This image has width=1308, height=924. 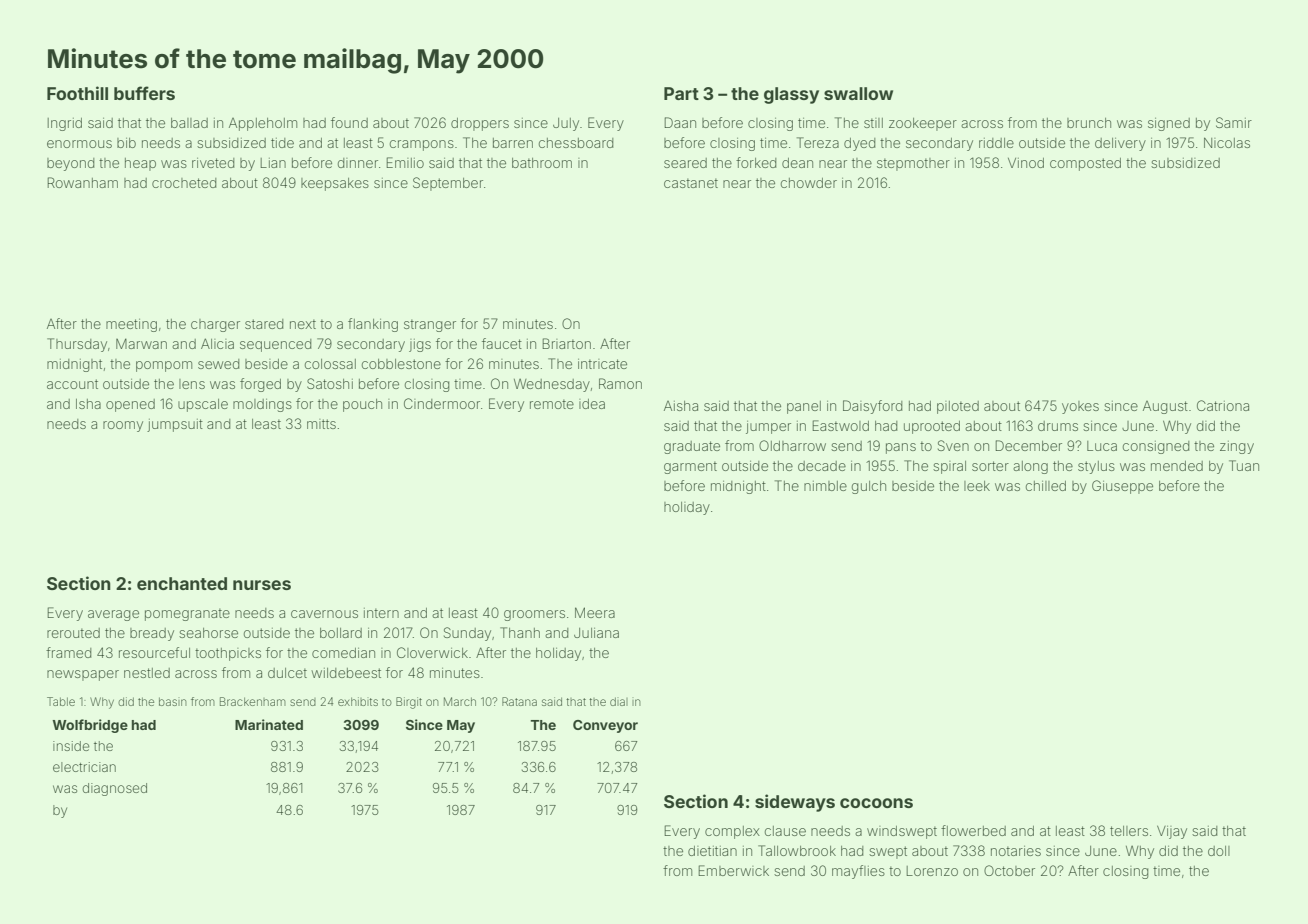 What do you see at coordinates (691, 183) in the image?
I see `castanet` at bounding box center [691, 183].
